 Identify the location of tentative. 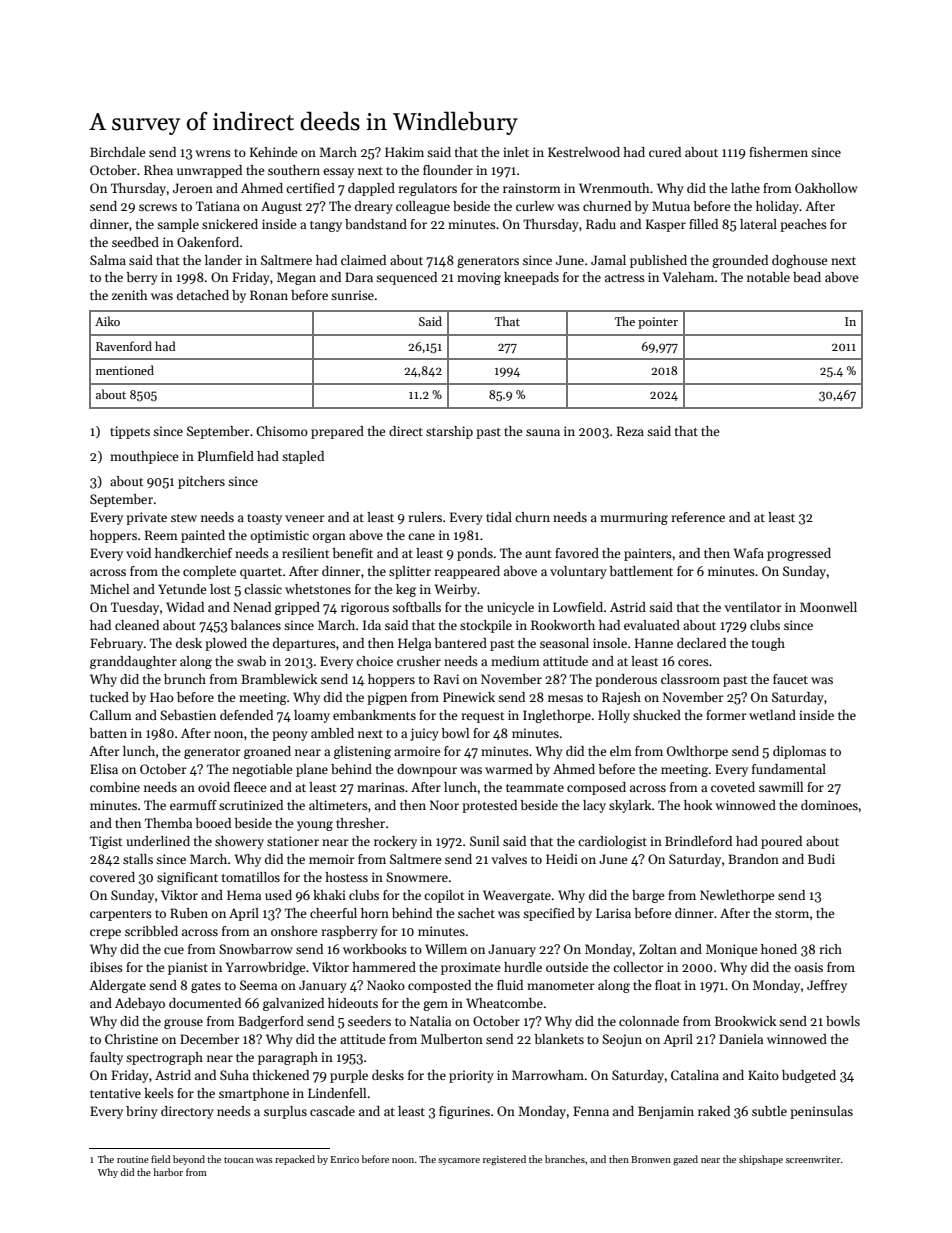
(115, 1093).
